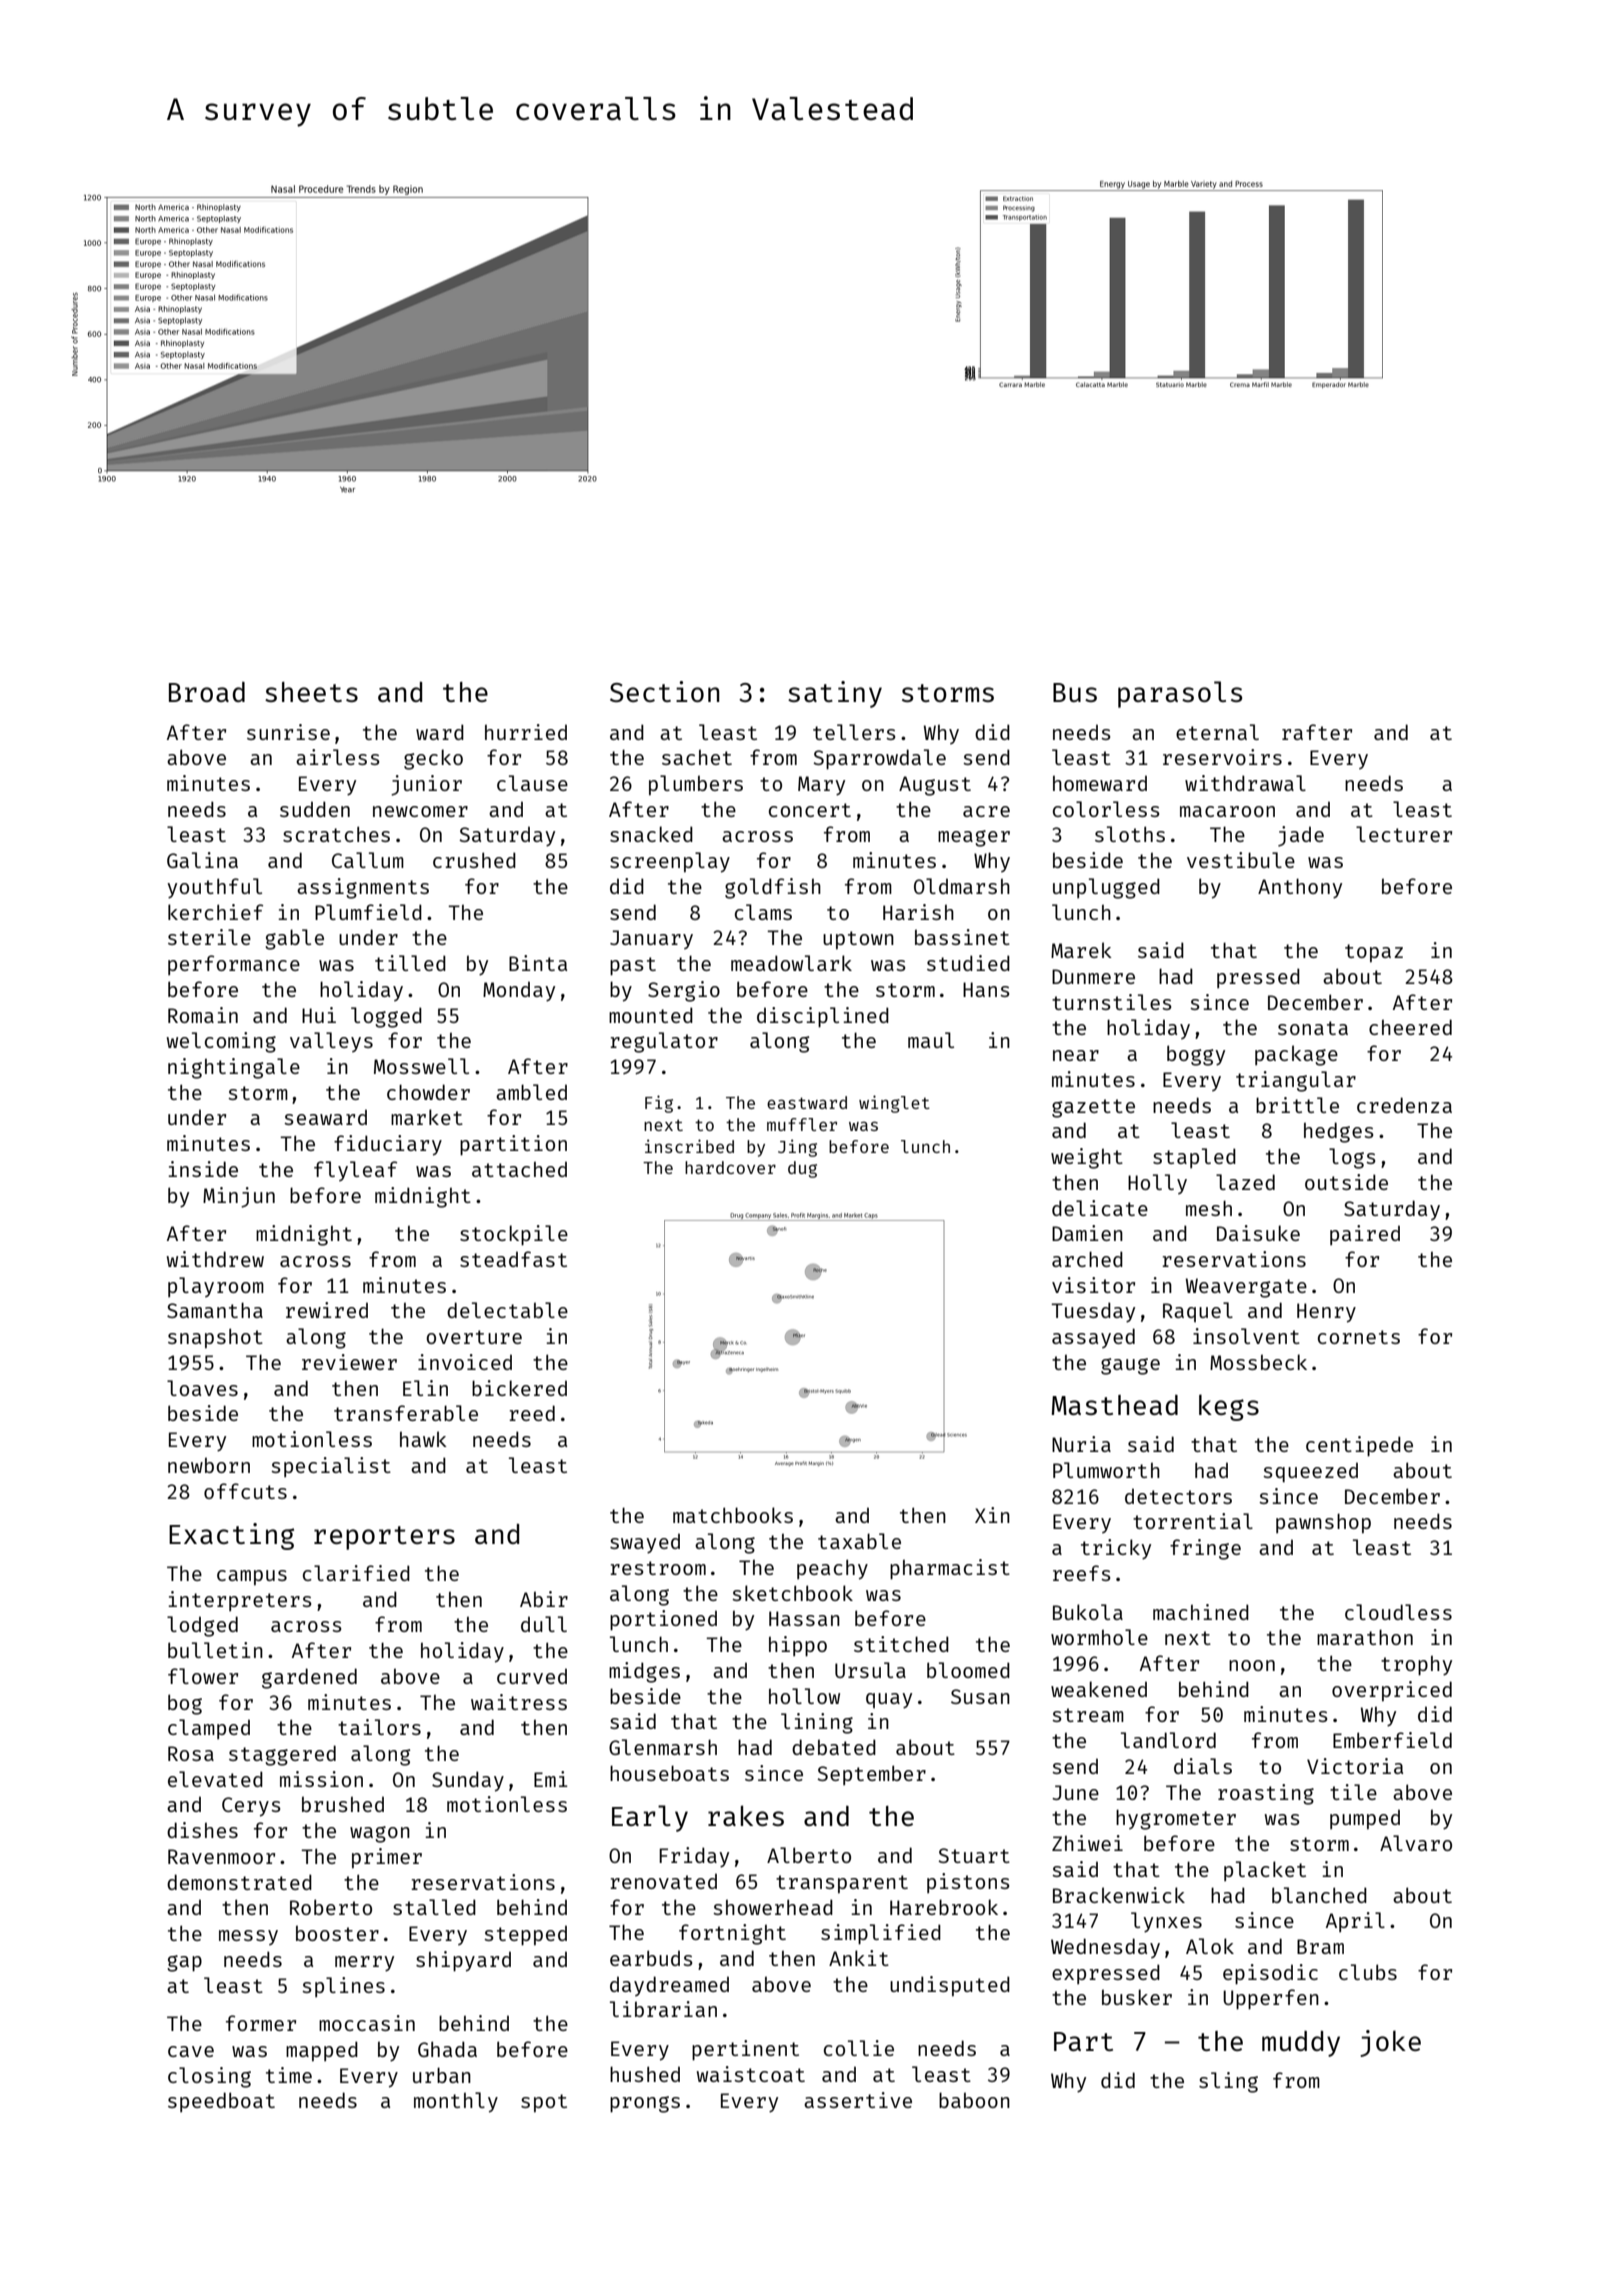  I want to click on gable, so click(294, 939).
